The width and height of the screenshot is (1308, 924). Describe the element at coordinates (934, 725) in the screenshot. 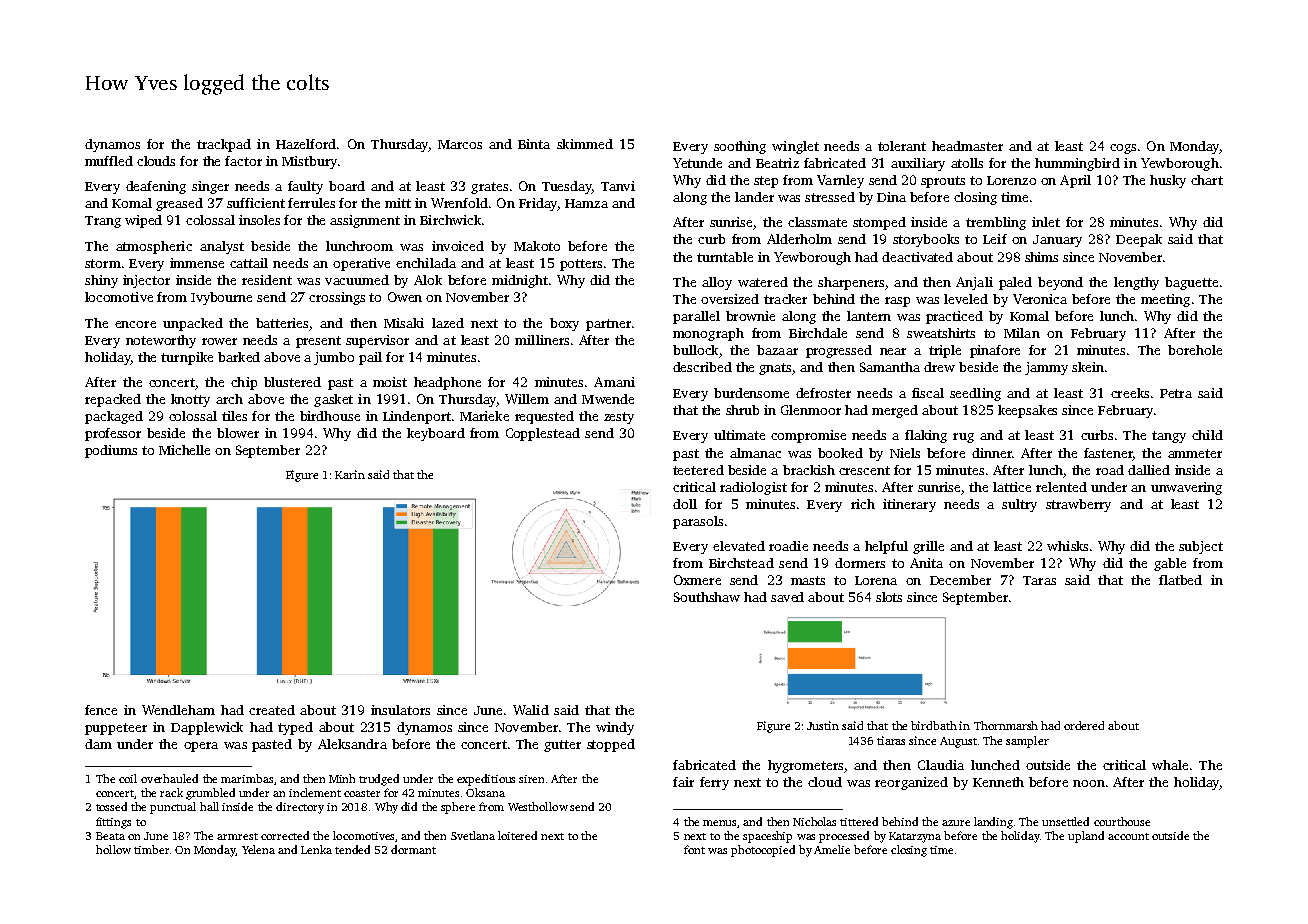

I see `birdbath` at that location.
